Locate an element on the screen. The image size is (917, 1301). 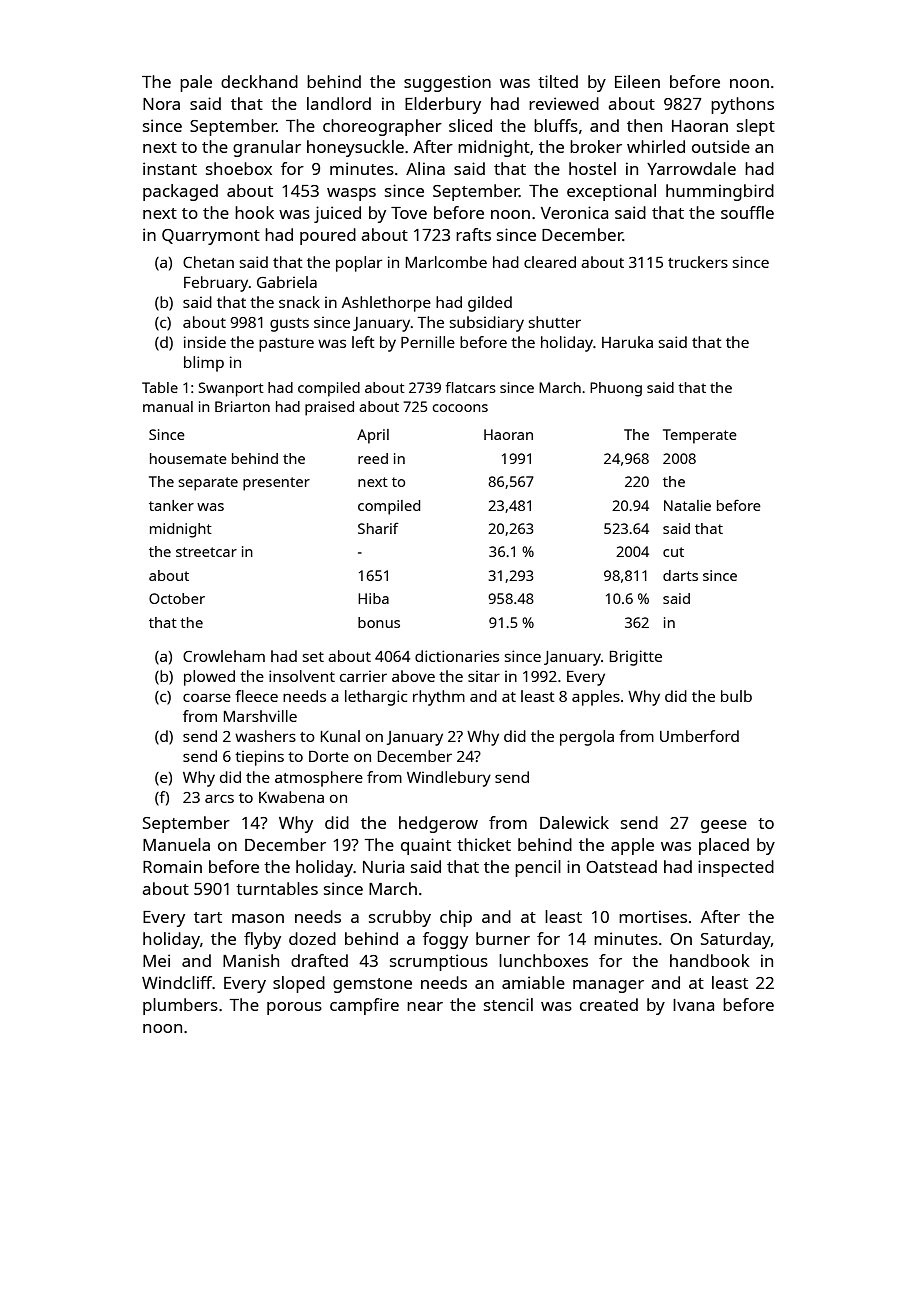
Nora is located at coordinates (161, 104).
